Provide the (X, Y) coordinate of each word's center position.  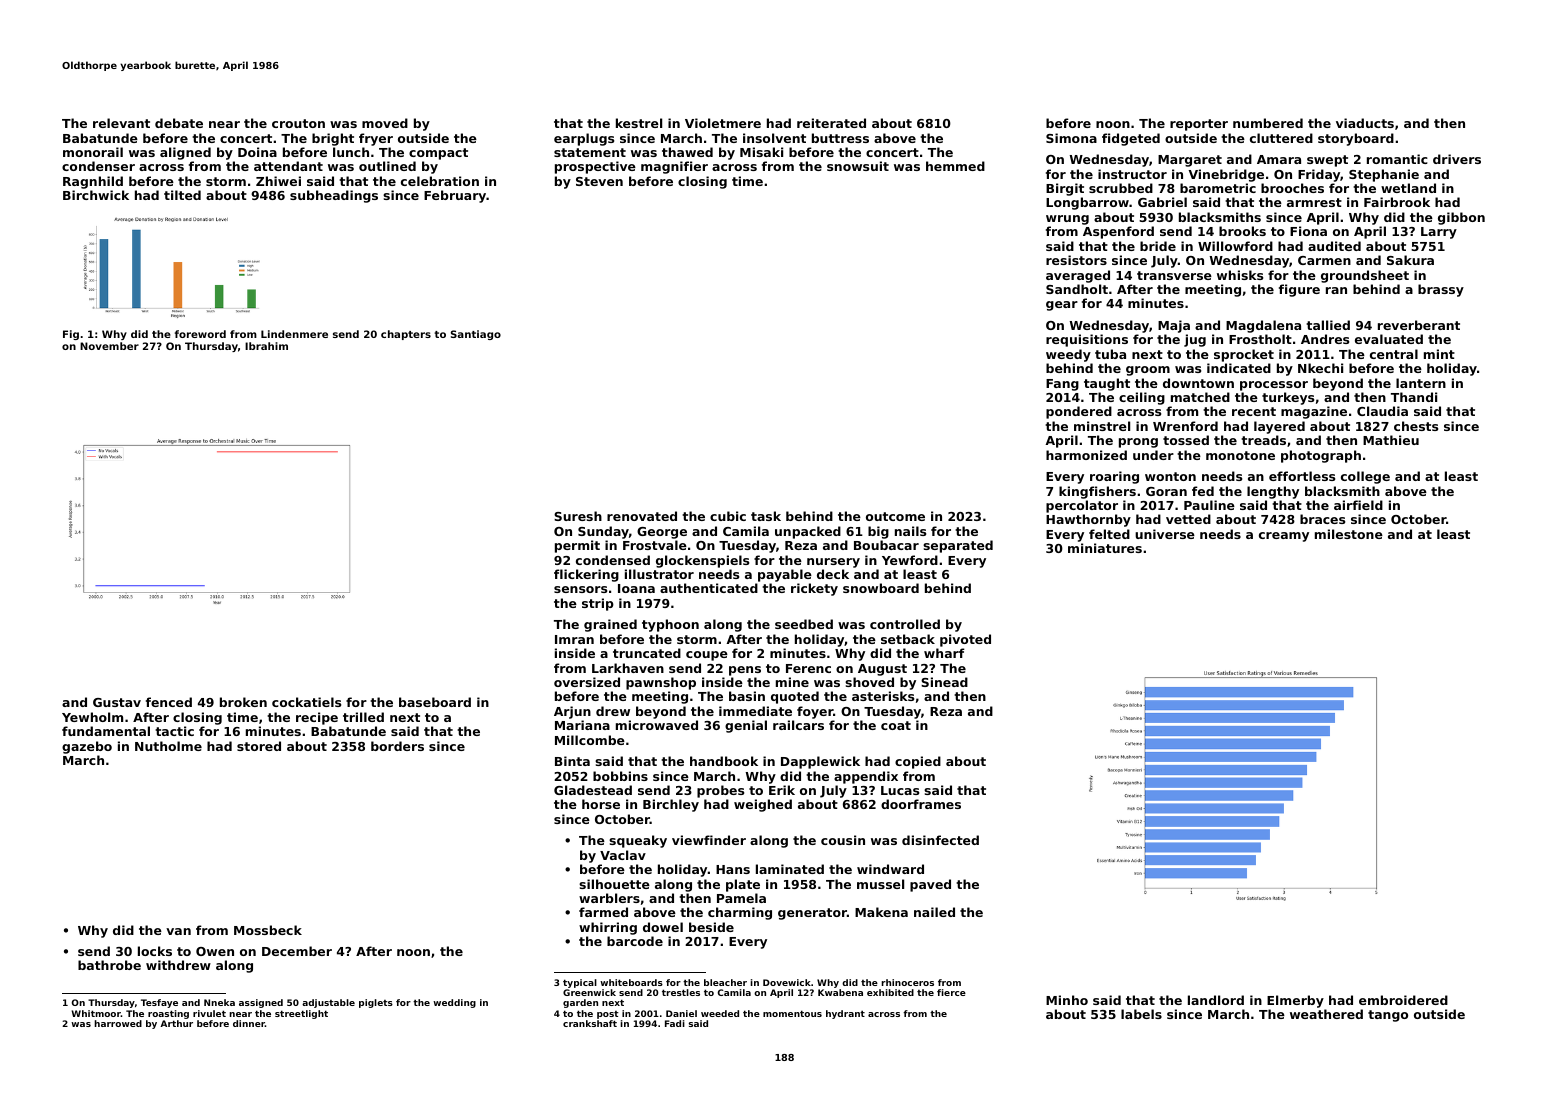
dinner (249, 1023)
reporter (1199, 125)
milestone (1349, 534)
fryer (376, 139)
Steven (599, 181)
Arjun (572, 712)
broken (243, 702)
